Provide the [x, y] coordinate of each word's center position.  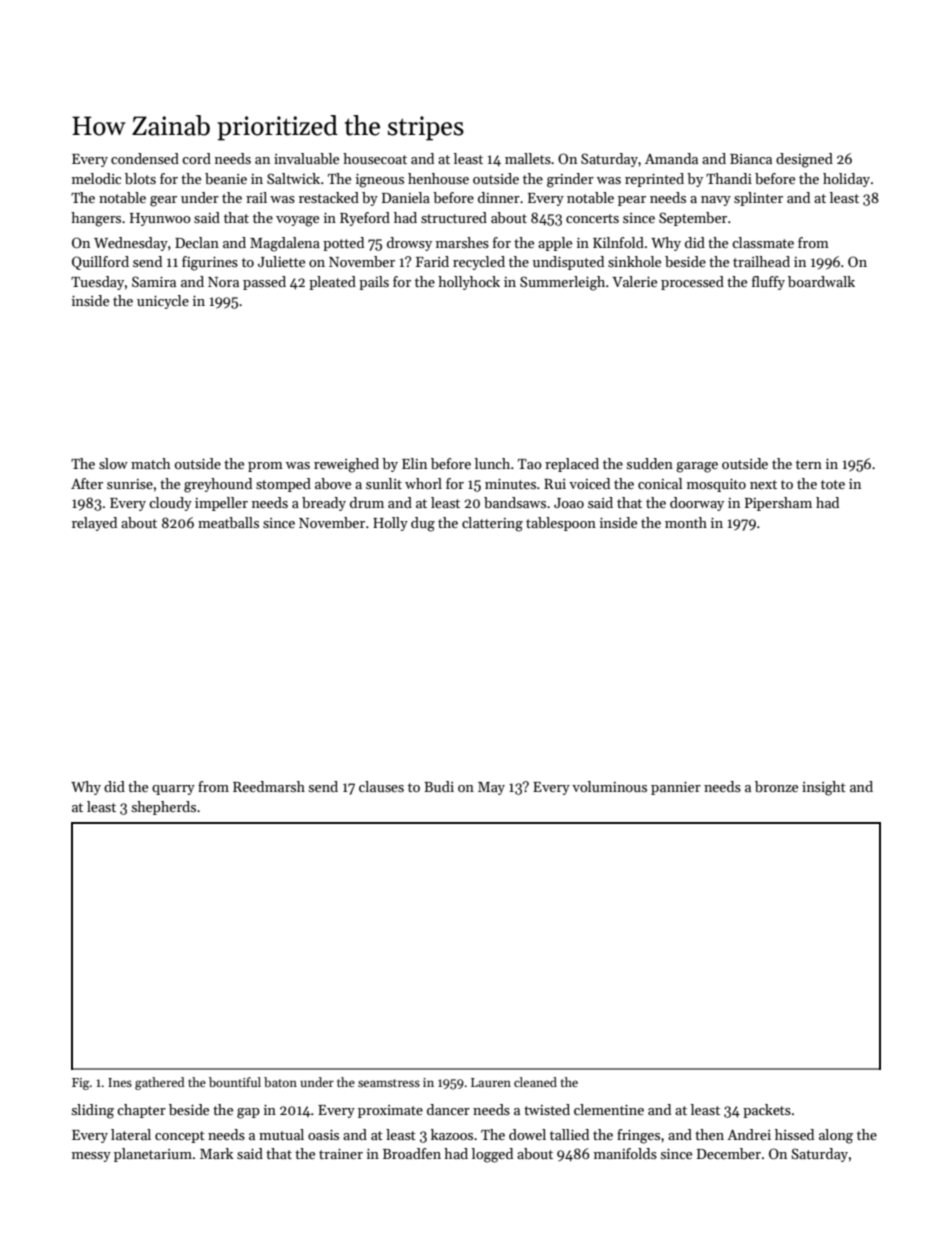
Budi [439, 786]
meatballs [228, 522]
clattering [492, 524]
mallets [528, 158]
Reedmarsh [269, 786]
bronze [776, 786]
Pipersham [778, 504]
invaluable [306, 158]
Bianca [751, 159]
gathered [160, 1083]
